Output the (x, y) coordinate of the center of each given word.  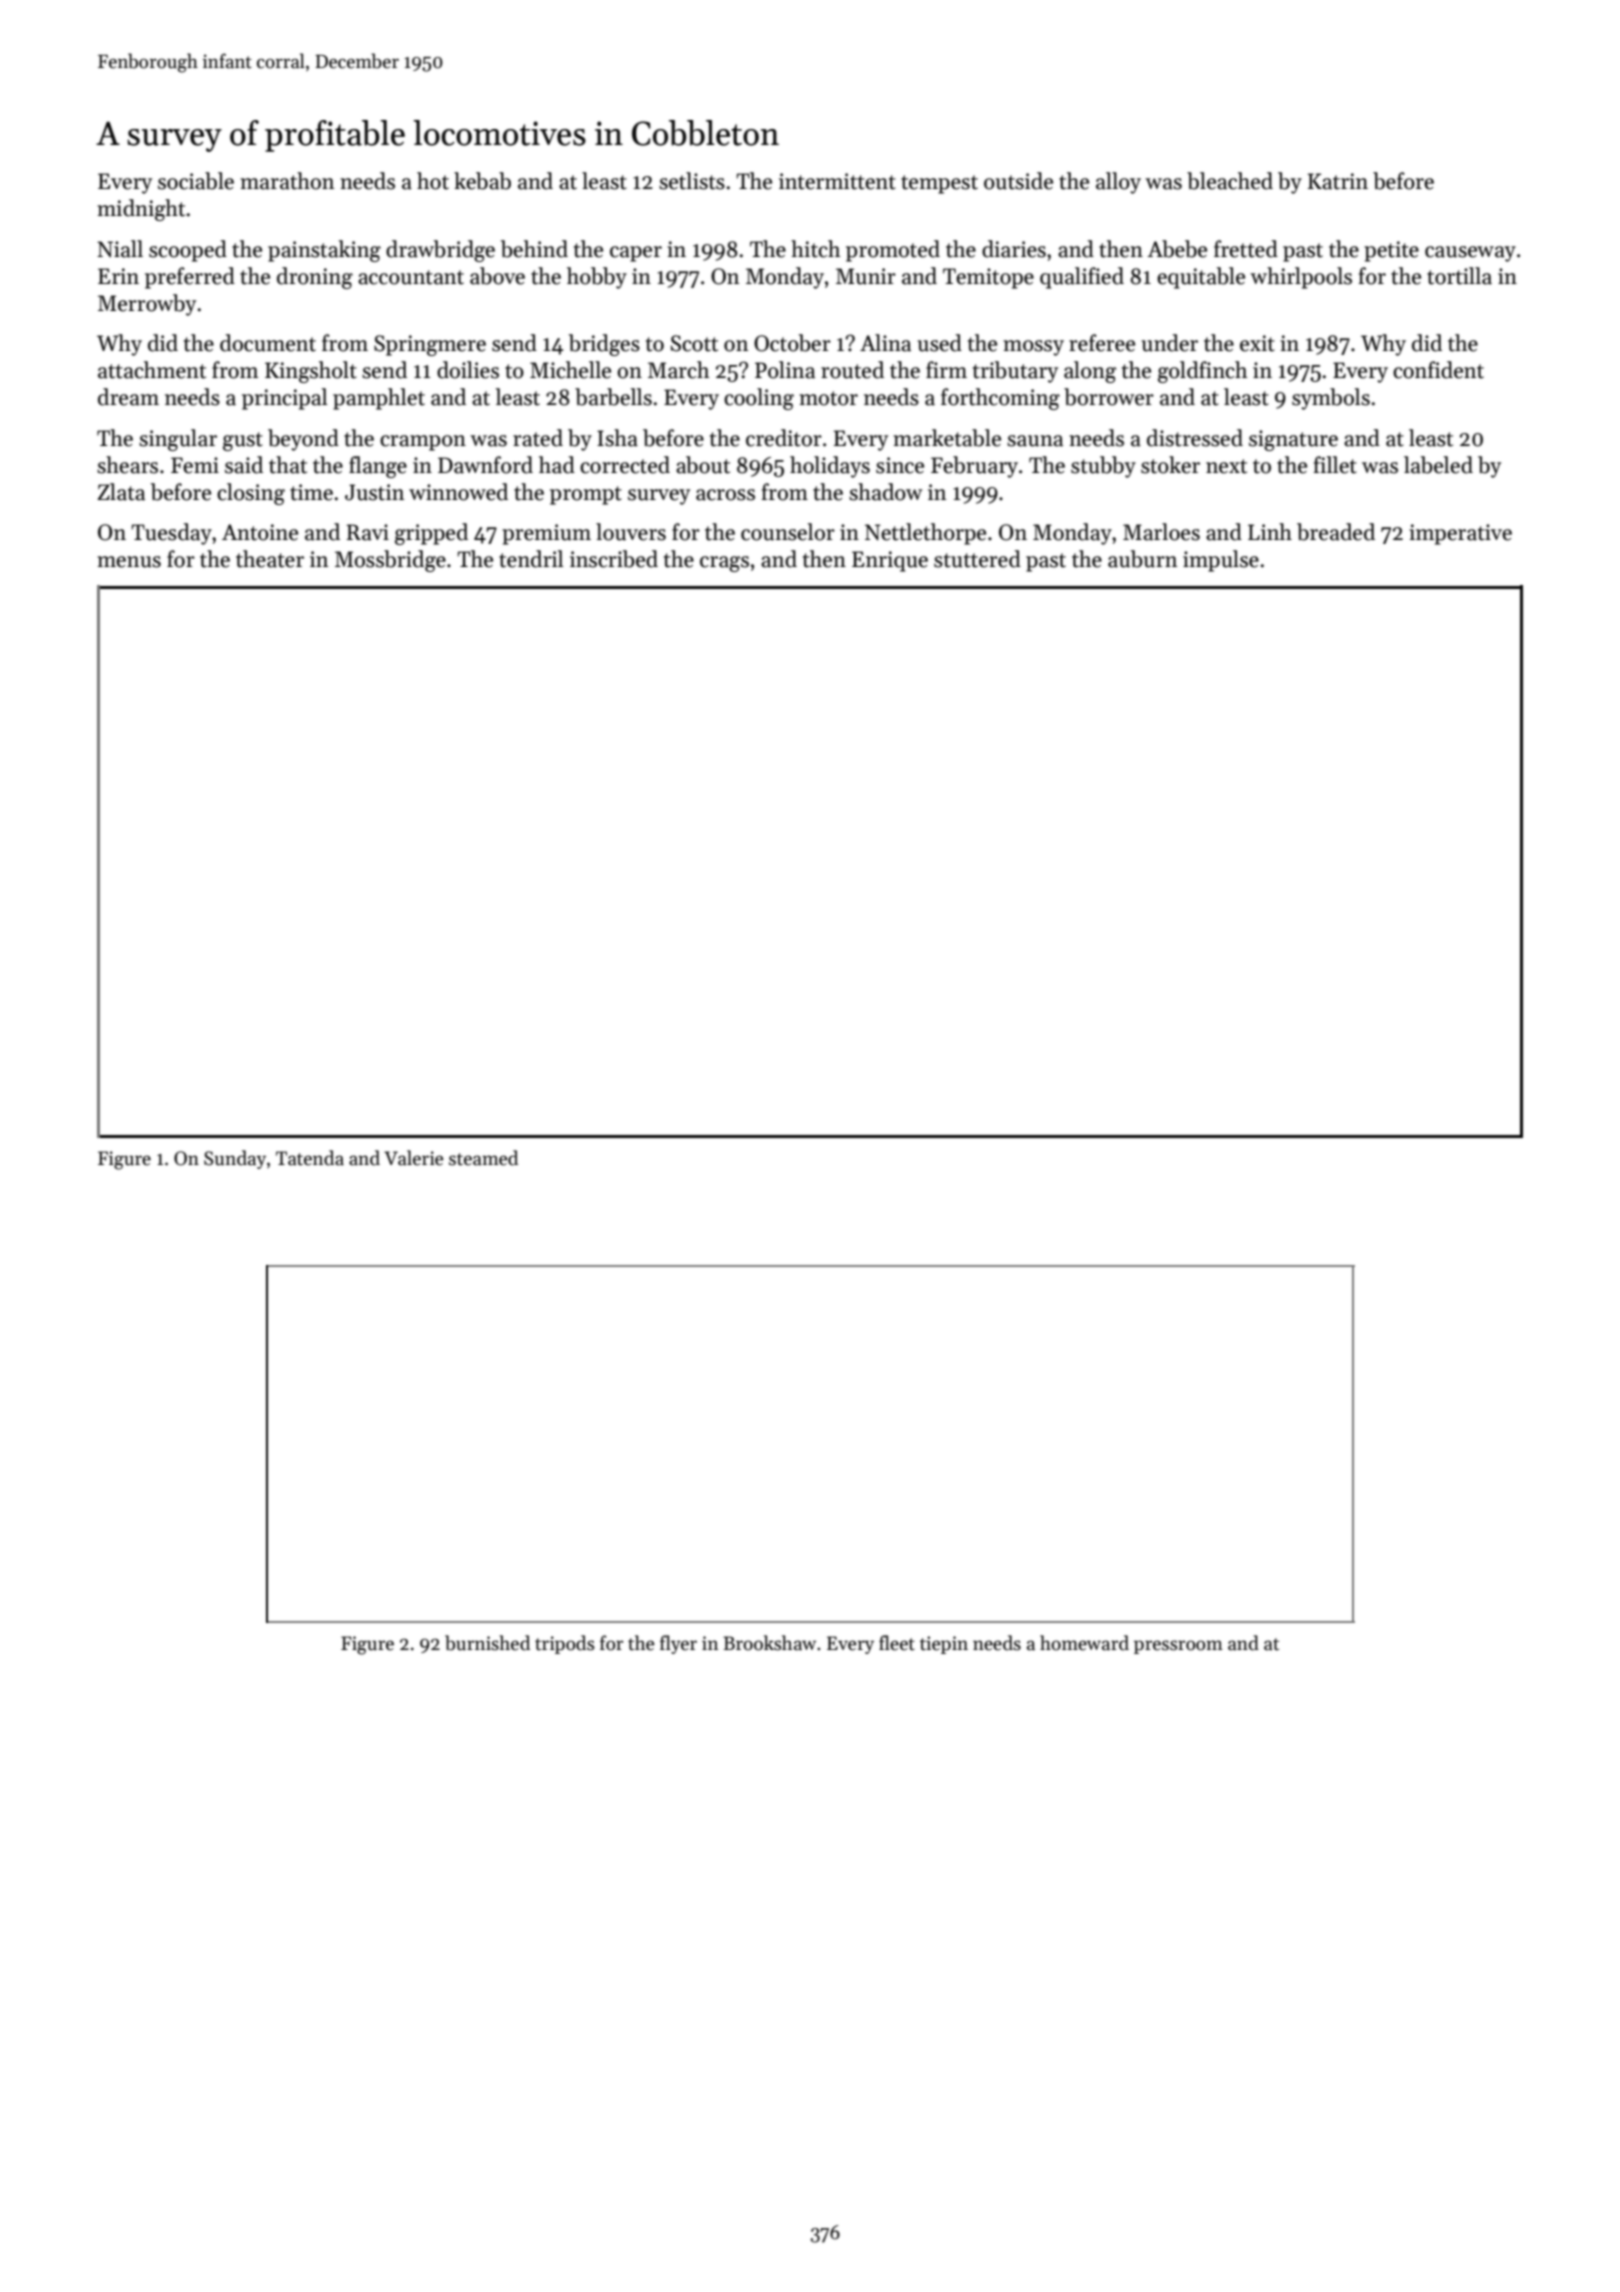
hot (433, 181)
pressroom (1178, 1647)
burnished (487, 1643)
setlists (692, 181)
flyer (678, 1644)
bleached (1230, 181)
